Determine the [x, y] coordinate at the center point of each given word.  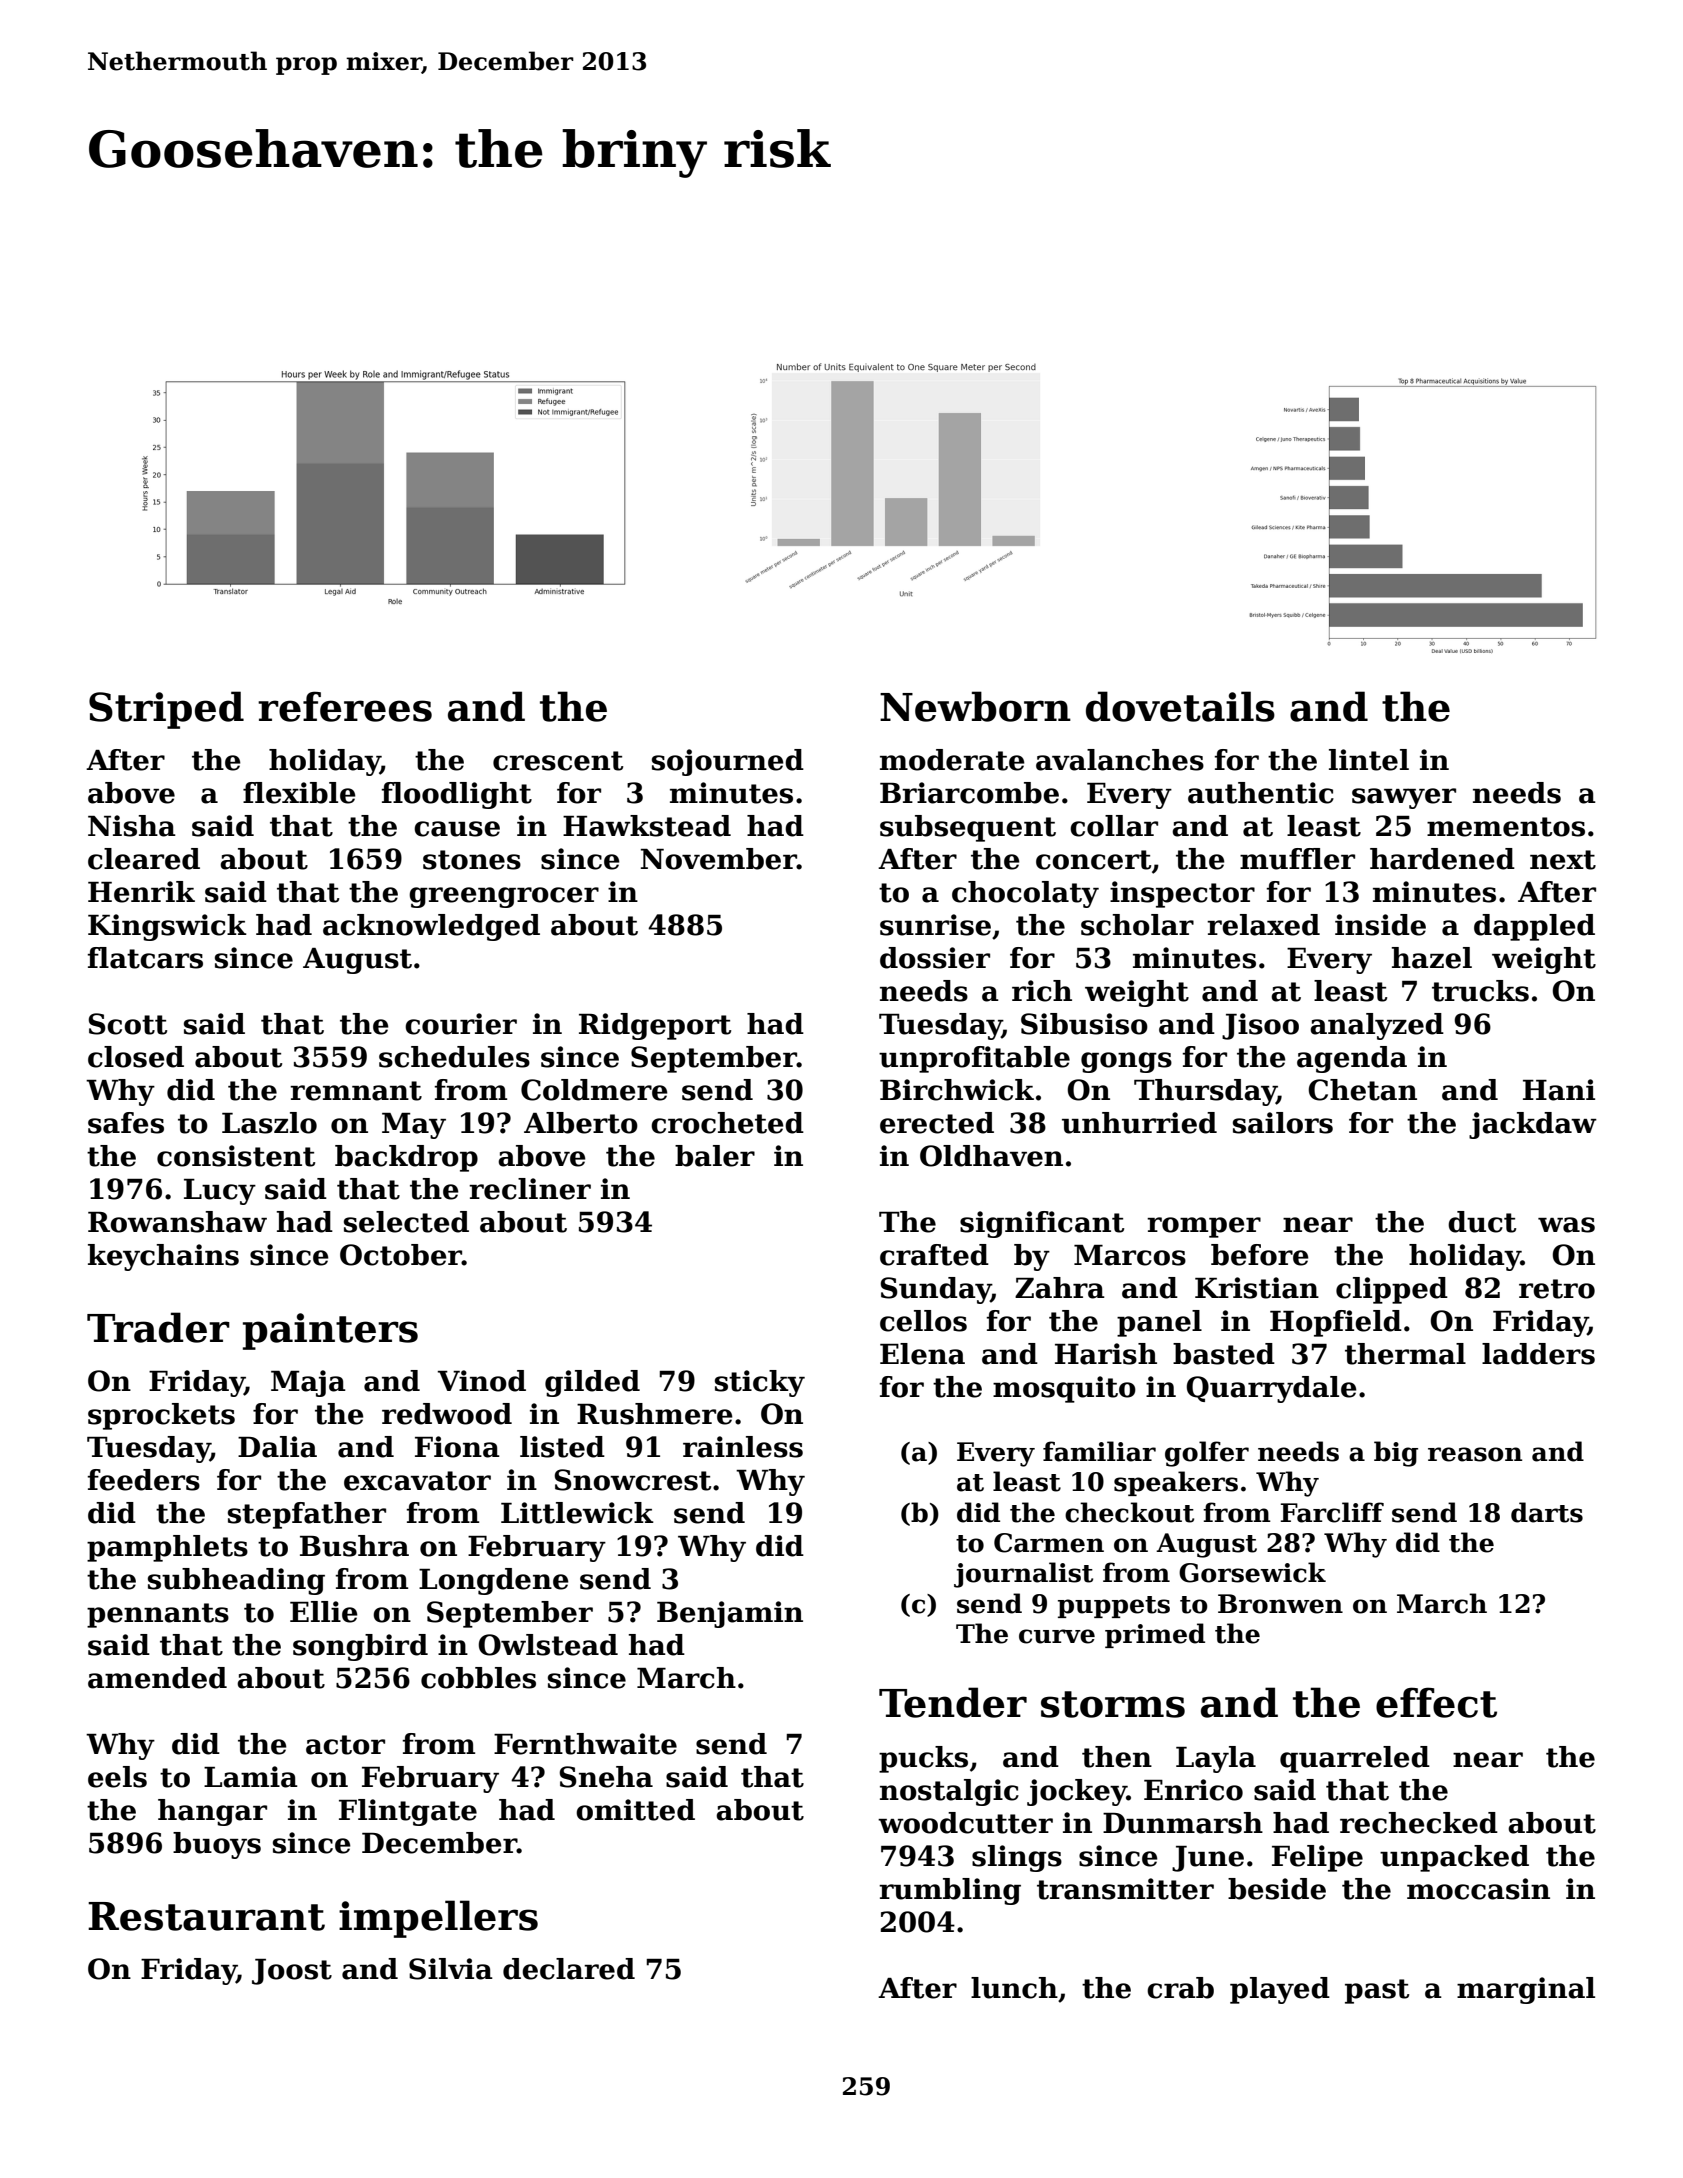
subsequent [968, 828]
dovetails [1180, 706]
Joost [292, 1972]
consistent [236, 1156]
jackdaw [1533, 1125]
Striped [166, 710]
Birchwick [957, 1090]
